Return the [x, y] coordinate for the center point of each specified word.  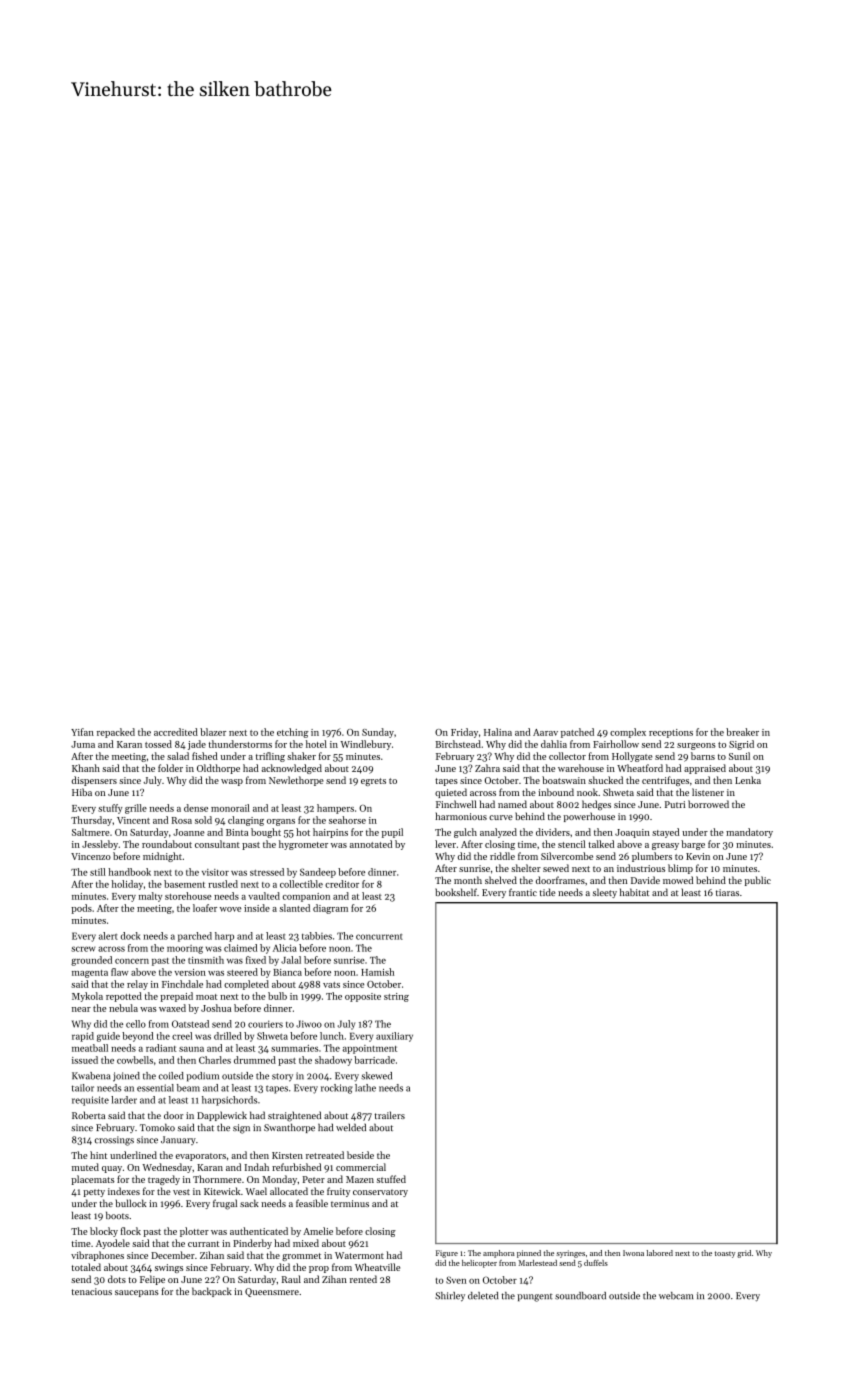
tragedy [164, 1180]
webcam [676, 1296]
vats [331, 985]
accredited [176, 732]
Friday [464, 733]
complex [628, 733]
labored [660, 1253]
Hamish [377, 972]
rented [363, 1279]
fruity [338, 1192]
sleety [605, 893]
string [396, 997]
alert [108, 936]
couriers [265, 1024]
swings [169, 1268]
